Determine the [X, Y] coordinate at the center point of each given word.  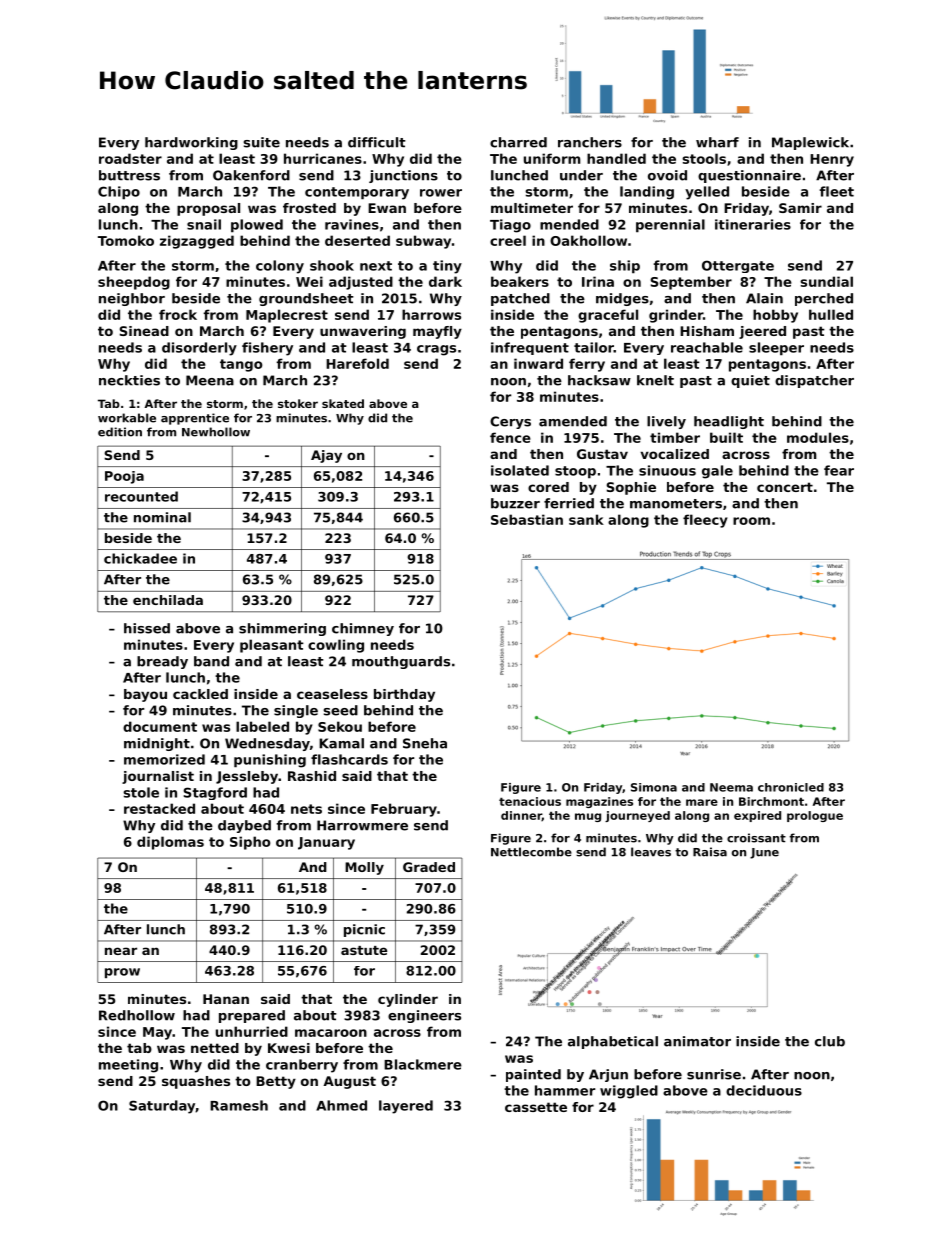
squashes [196, 1082]
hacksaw [599, 380]
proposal [208, 209]
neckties [129, 380]
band [211, 661]
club [830, 1041]
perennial [670, 226]
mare [702, 802]
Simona [654, 787]
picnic [364, 930]
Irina [598, 281]
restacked [159, 808]
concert [785, 487]
